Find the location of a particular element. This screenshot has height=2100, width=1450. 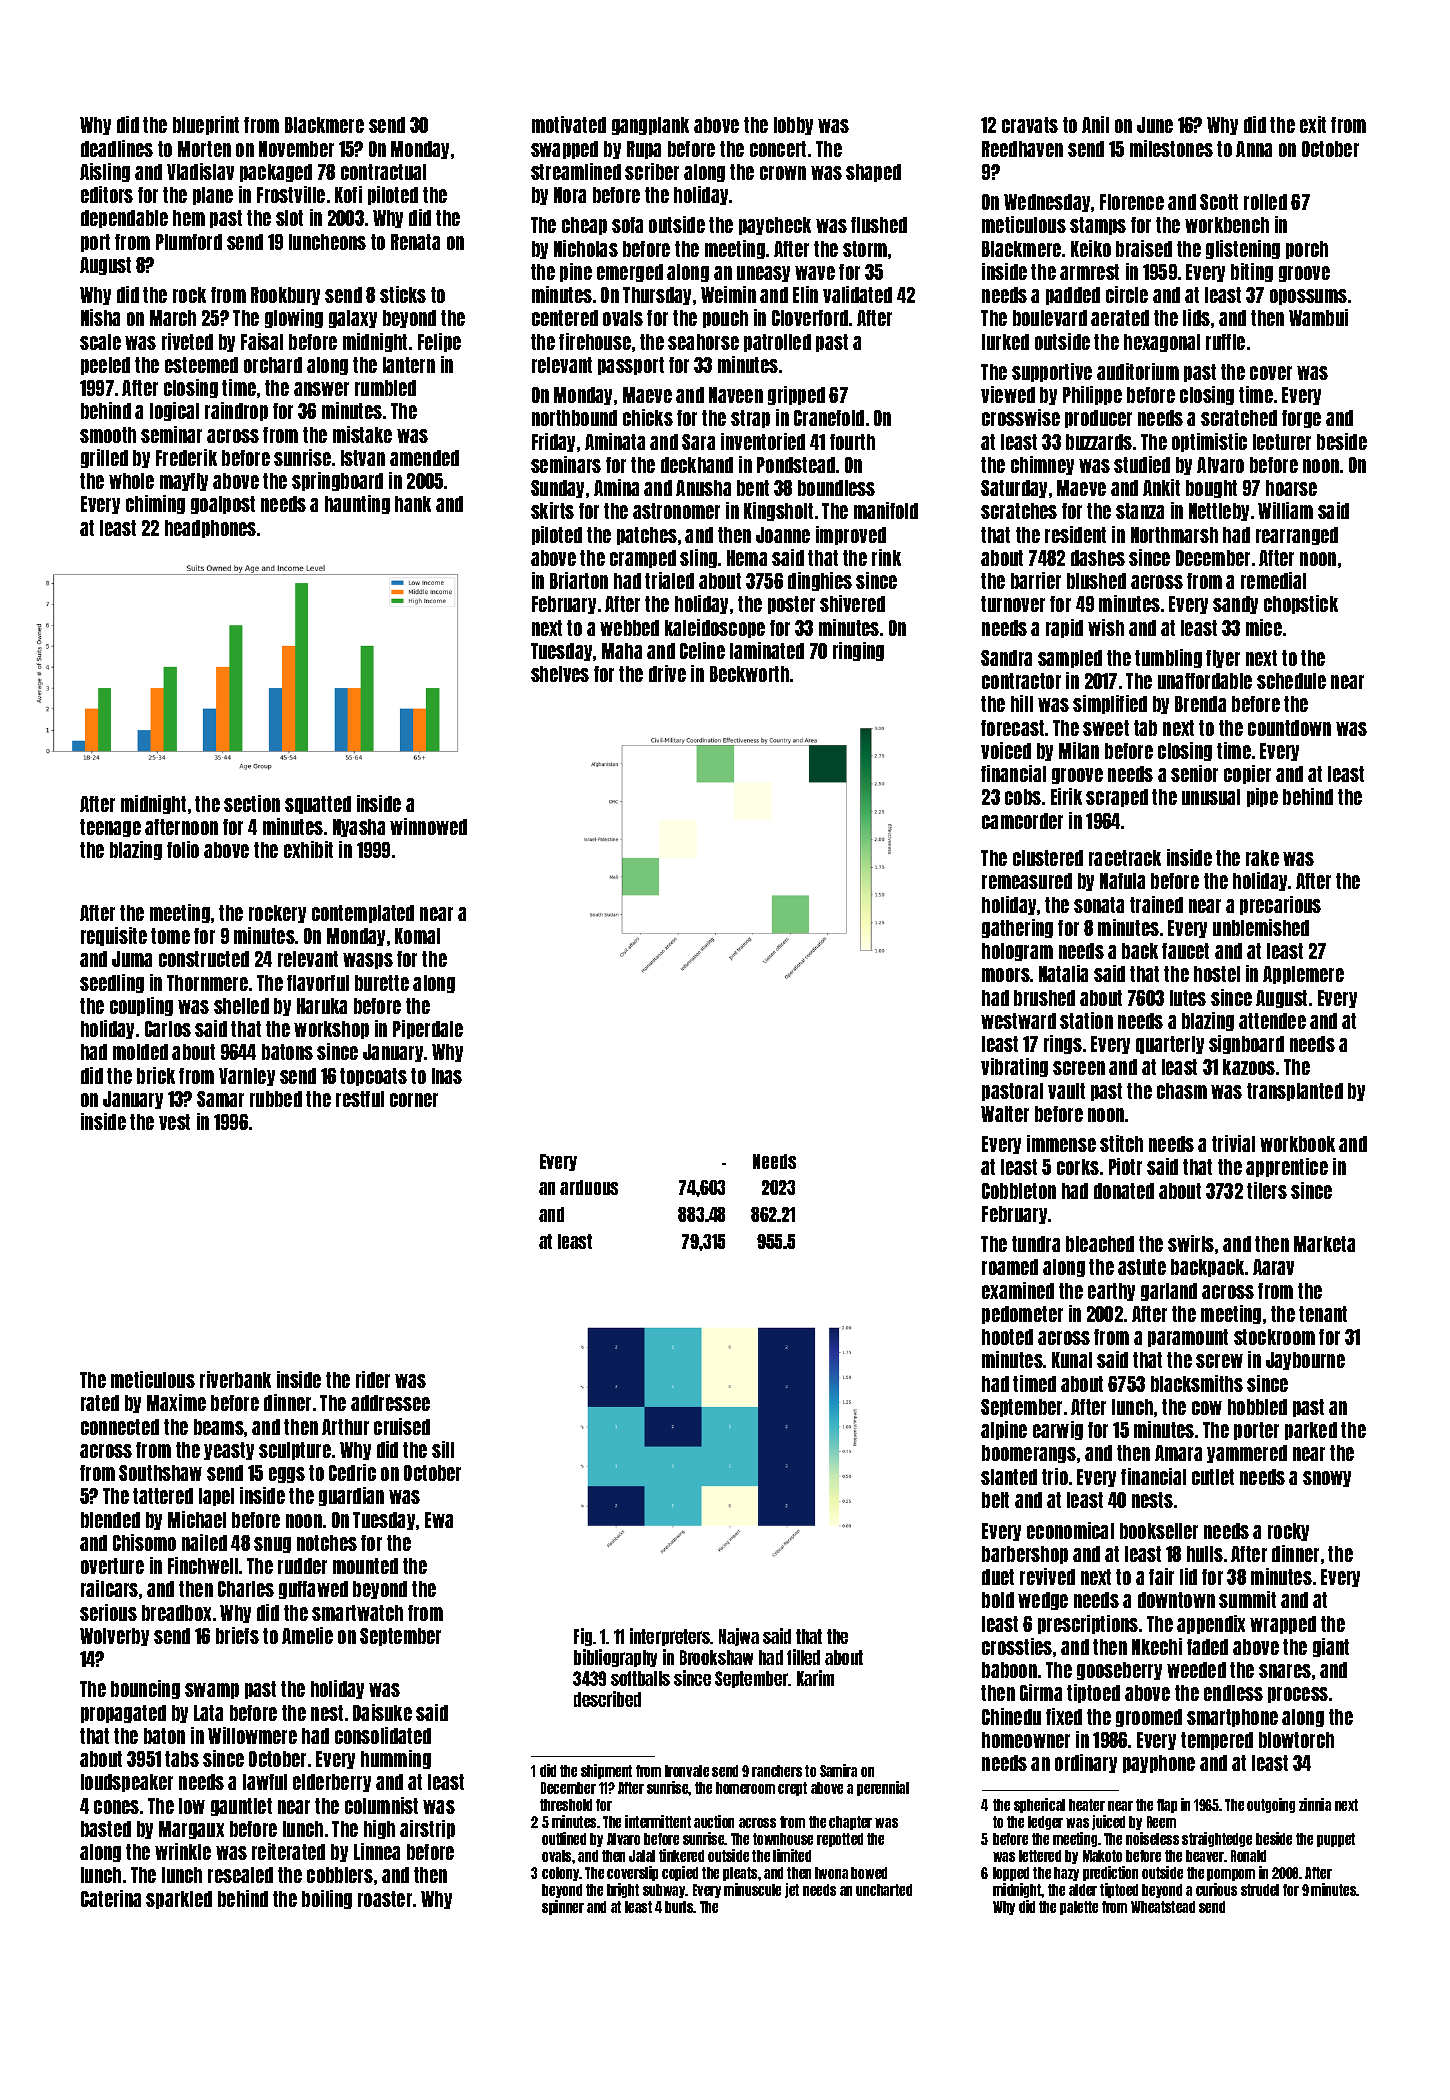

corner is located at coordinates (414, 1100).
